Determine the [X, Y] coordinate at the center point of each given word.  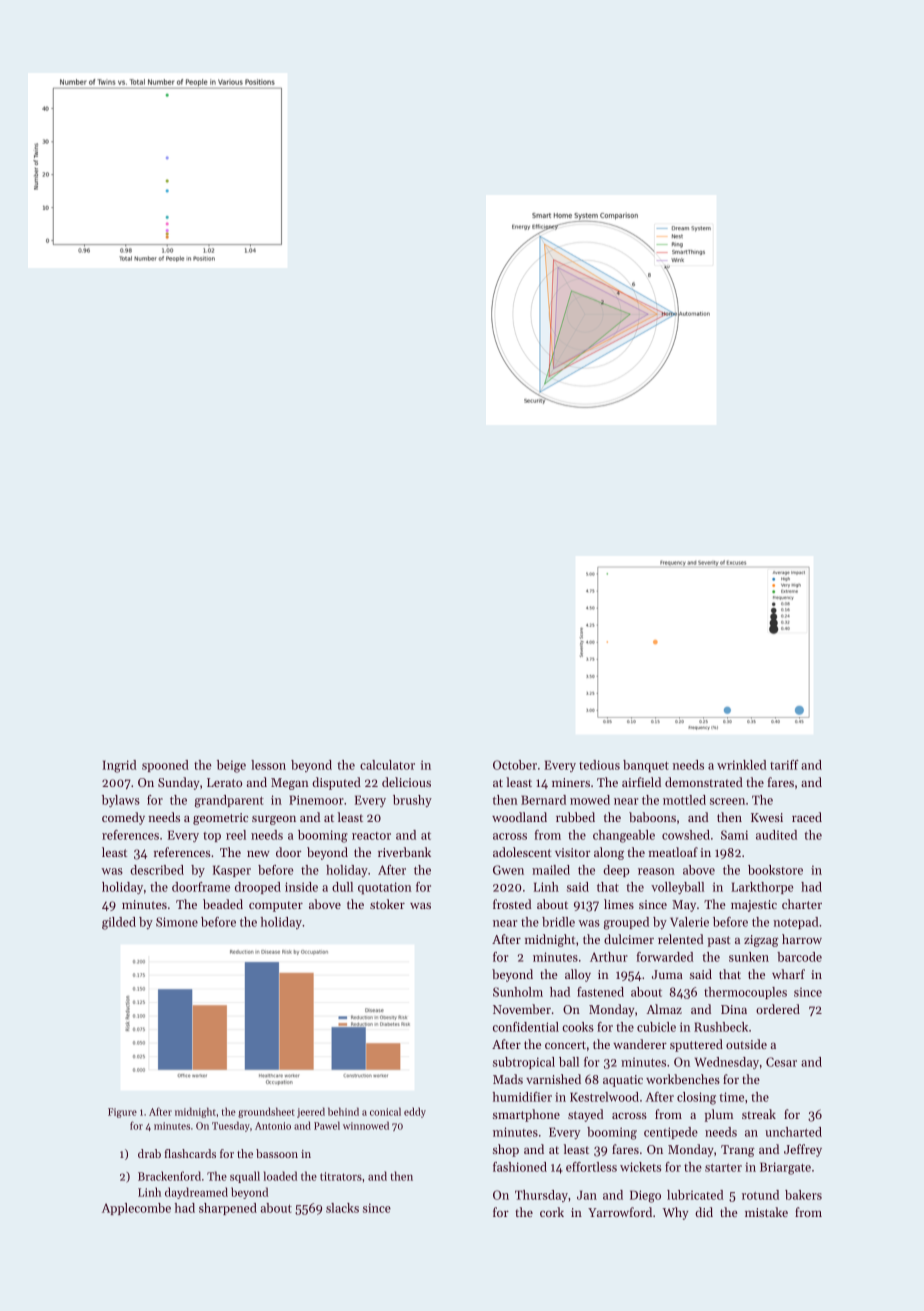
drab [149, 1153]
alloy [578, 975]
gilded [119, 923]
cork [552, 1212]
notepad [796, 923]
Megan [290, 784]
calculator [387, 765]
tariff [784, 765]
